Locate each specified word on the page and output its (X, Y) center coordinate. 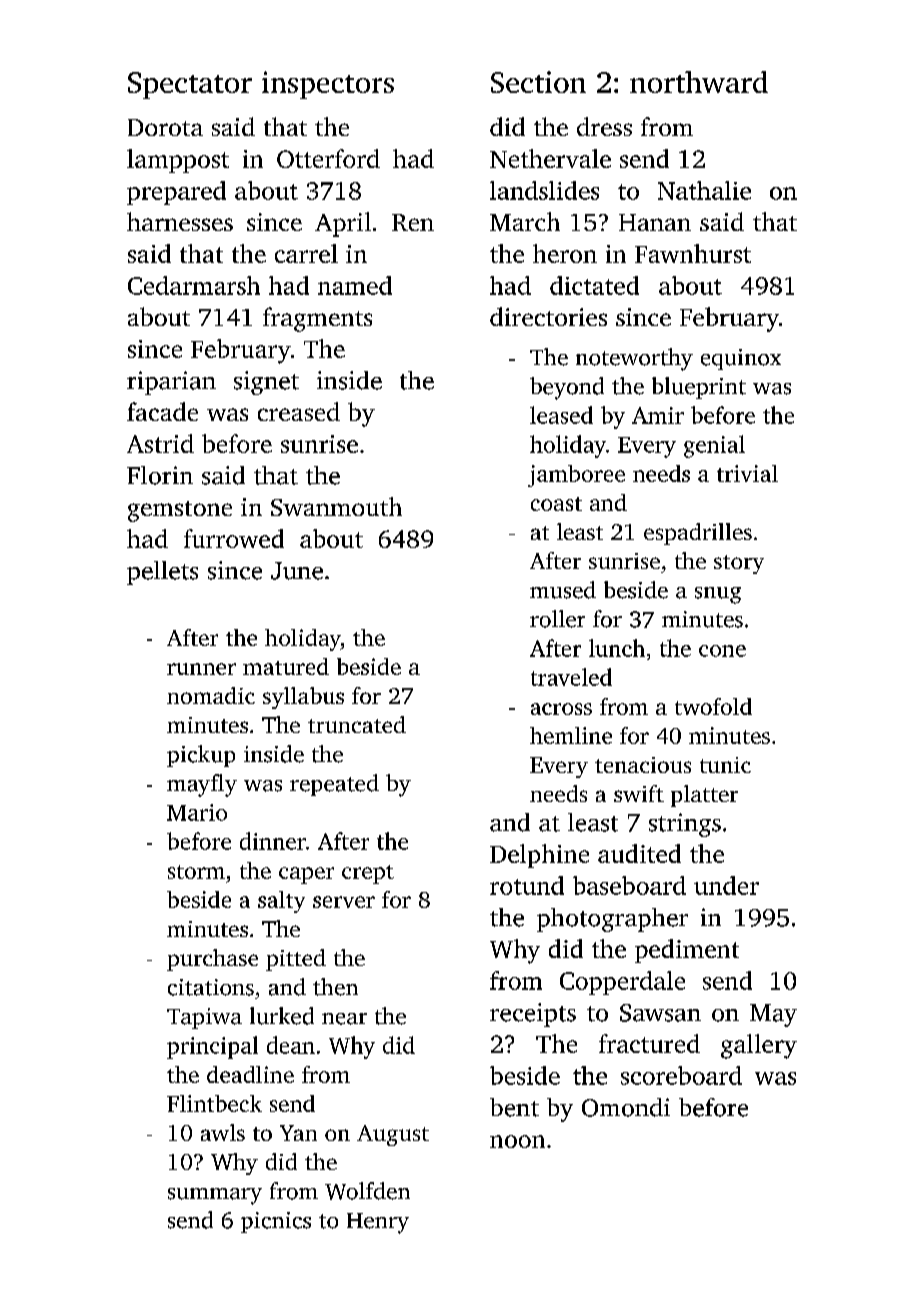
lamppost (178, 161)
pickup (201, 756)
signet (266, 383)
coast (556, 504)
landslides (544, 190)
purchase (212, 960)
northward (699, 82)
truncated (357, 724)
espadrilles (698, 534)
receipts (533, 1015)
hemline (571, 735)
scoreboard (681, 1075)
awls (223, 1132)
